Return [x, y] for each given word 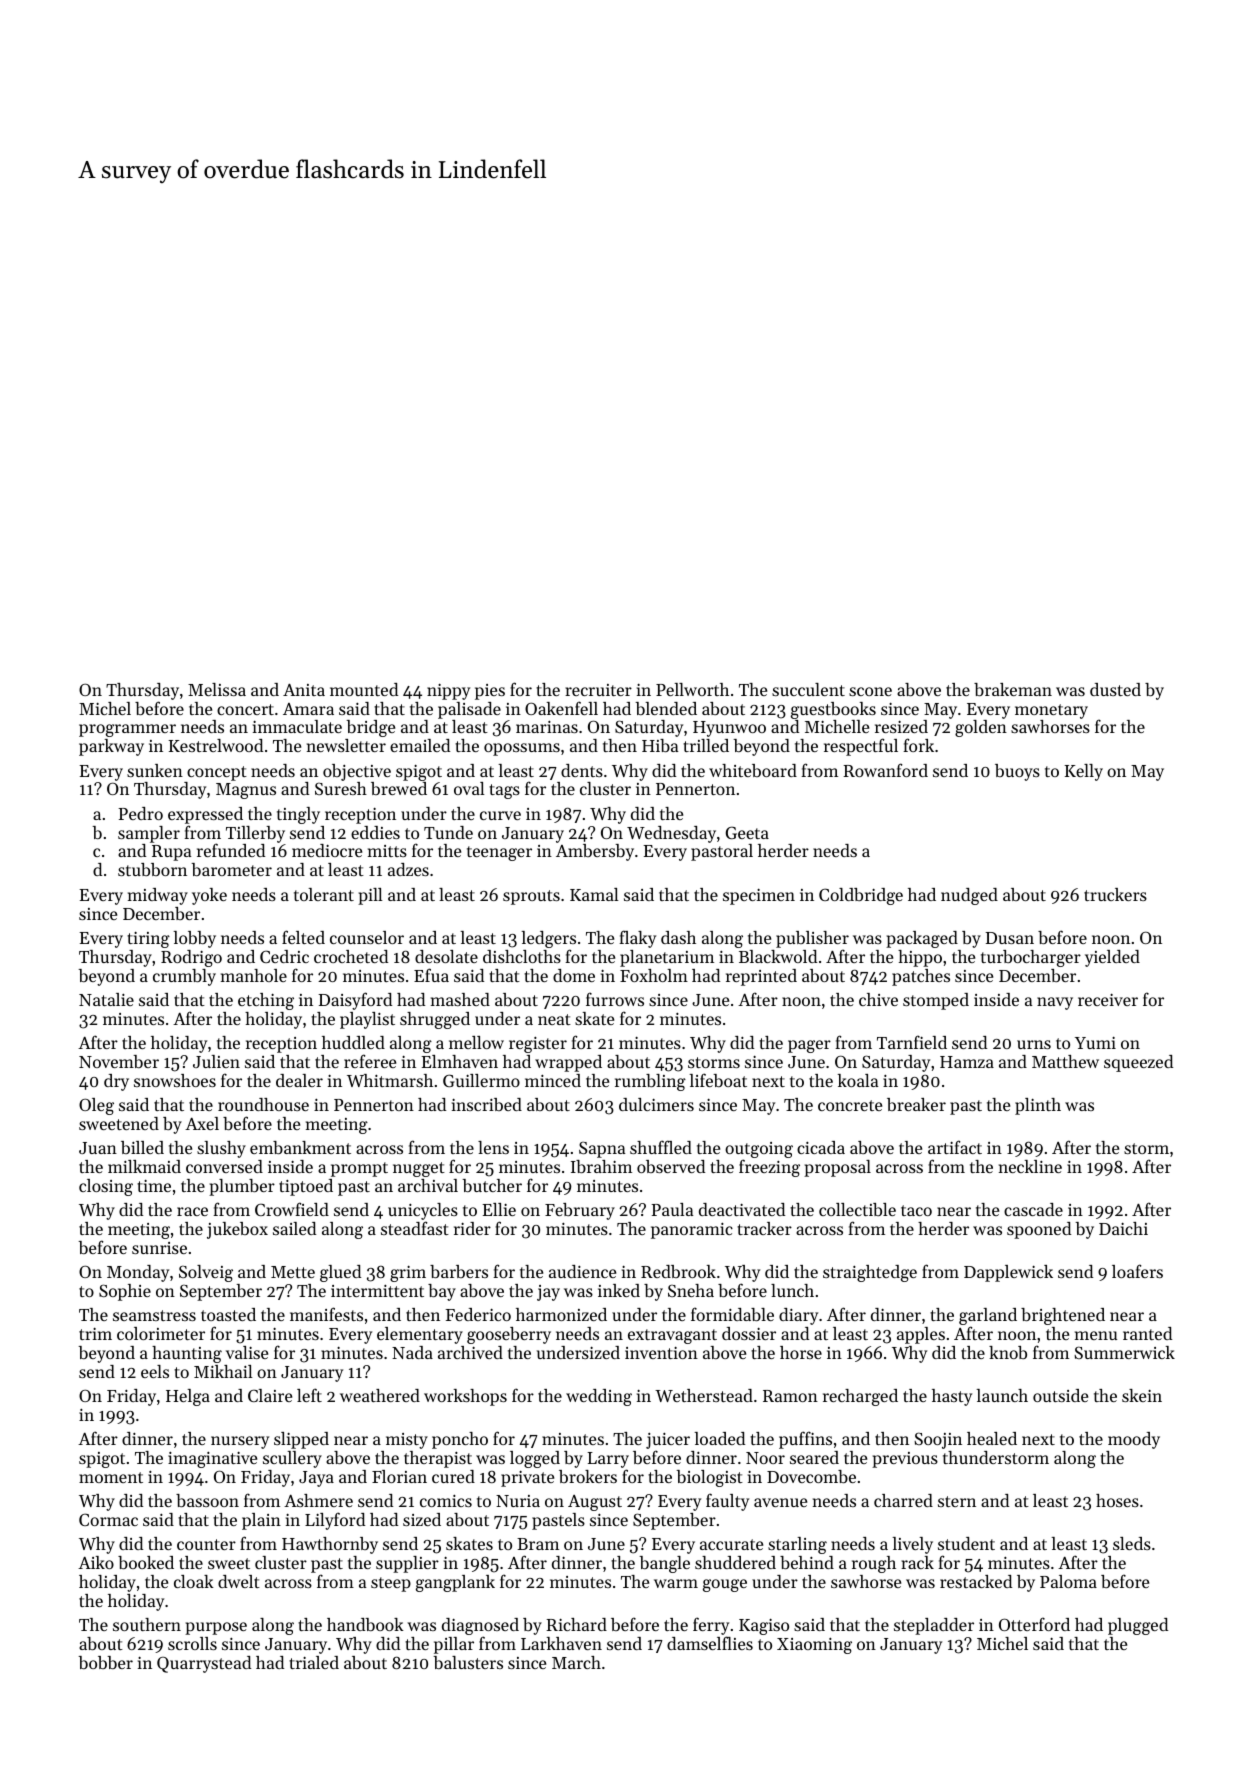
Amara [308, 709]
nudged [969, 896]
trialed [314, 1662]
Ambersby [595, 852]
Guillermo [481, 1080]
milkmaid [144, 1166]
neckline [1030, 1166]
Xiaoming [814, 1646]
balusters [468, 1662]
